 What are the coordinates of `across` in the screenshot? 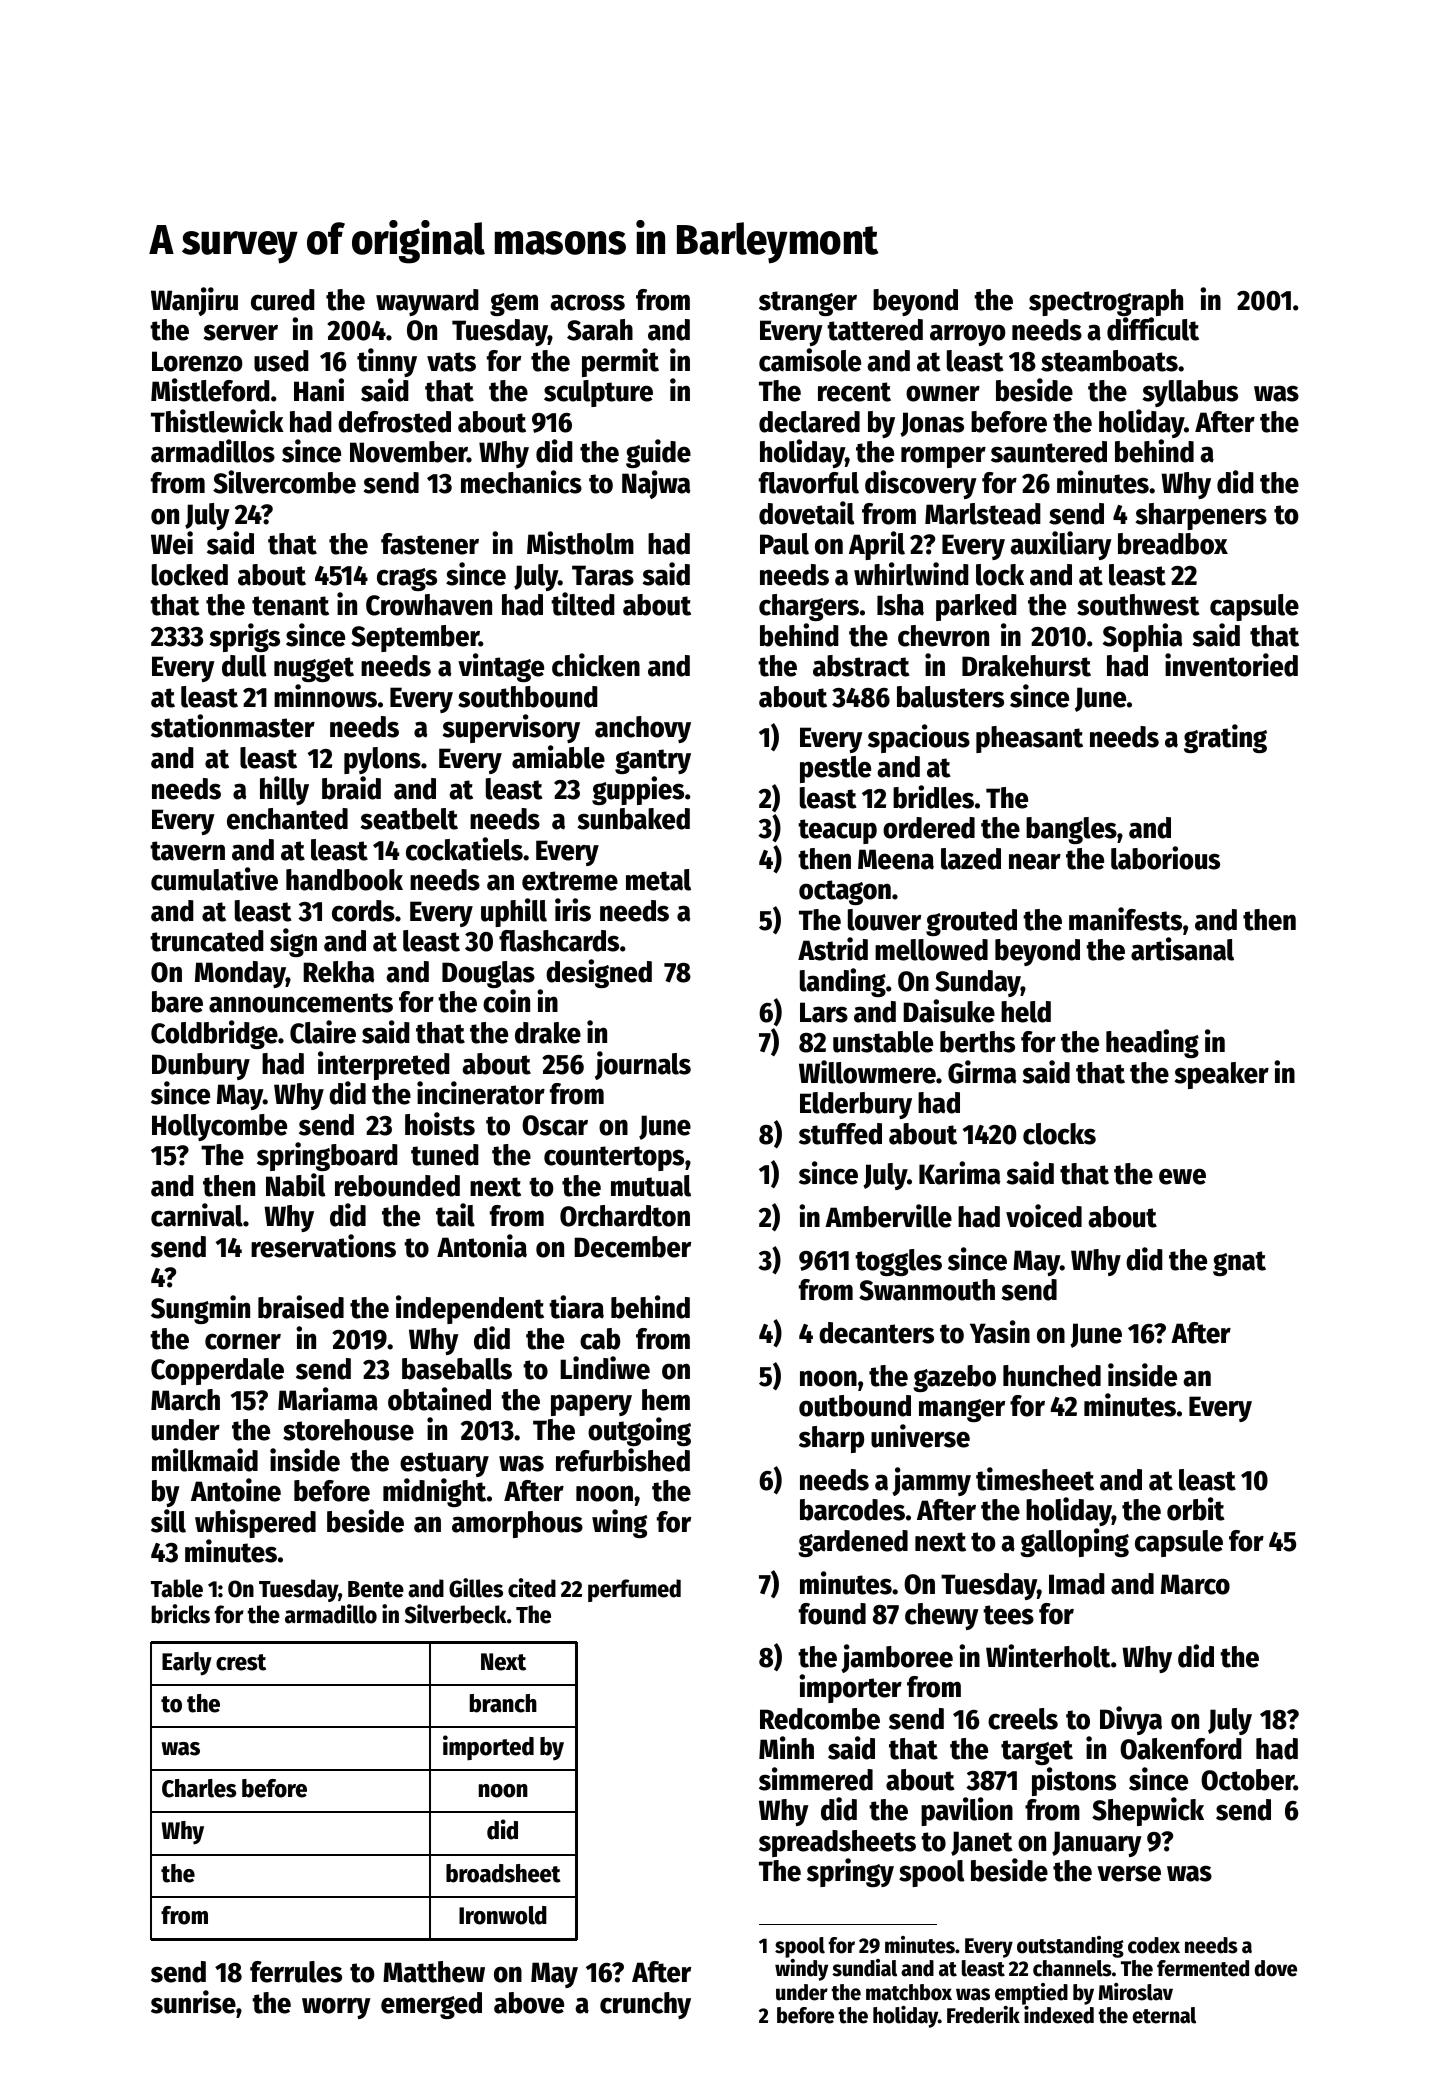 It's located at (587, 302).
